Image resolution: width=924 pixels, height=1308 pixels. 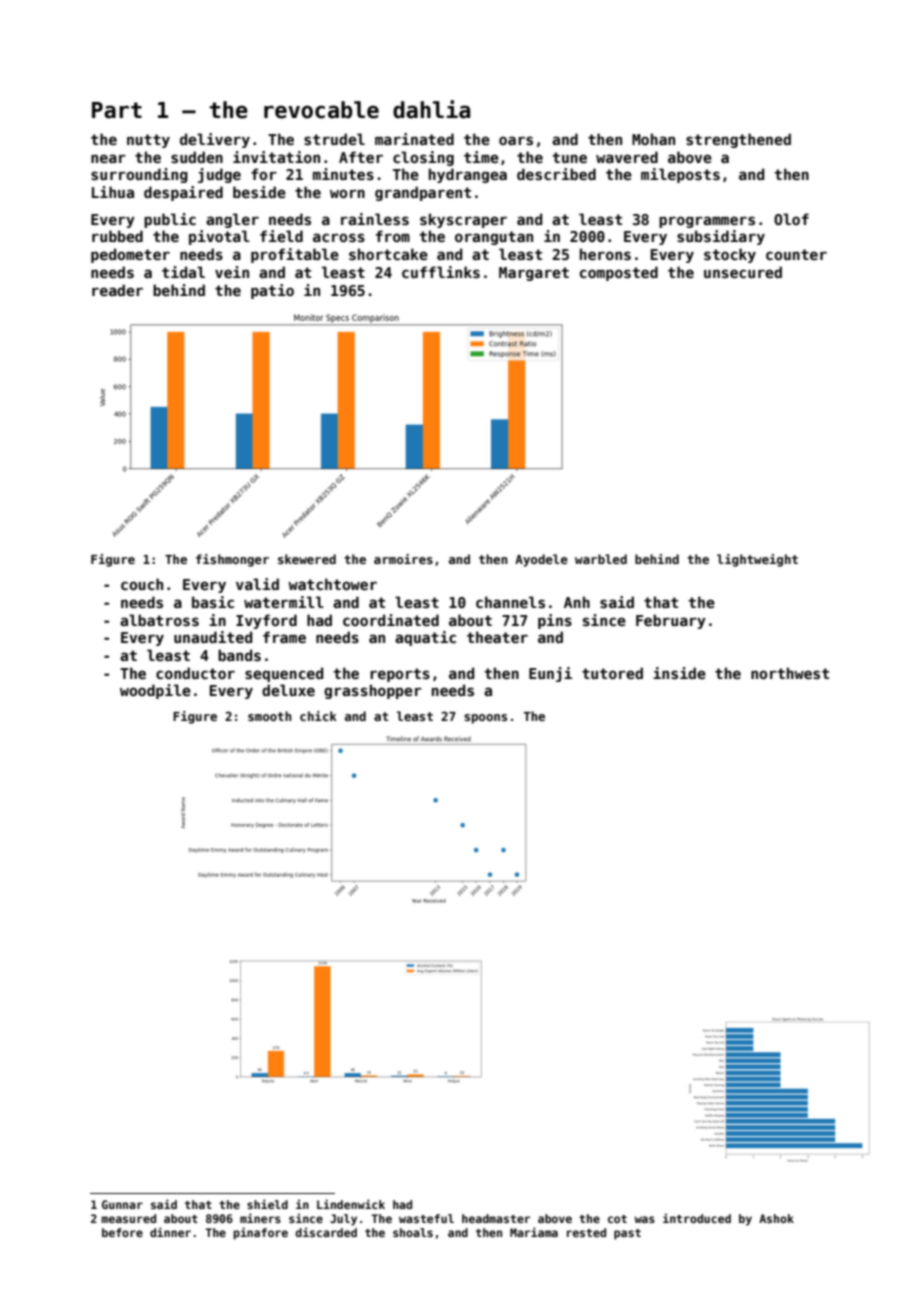 I want to click on Ayodele, so click(x=541, y=560).
